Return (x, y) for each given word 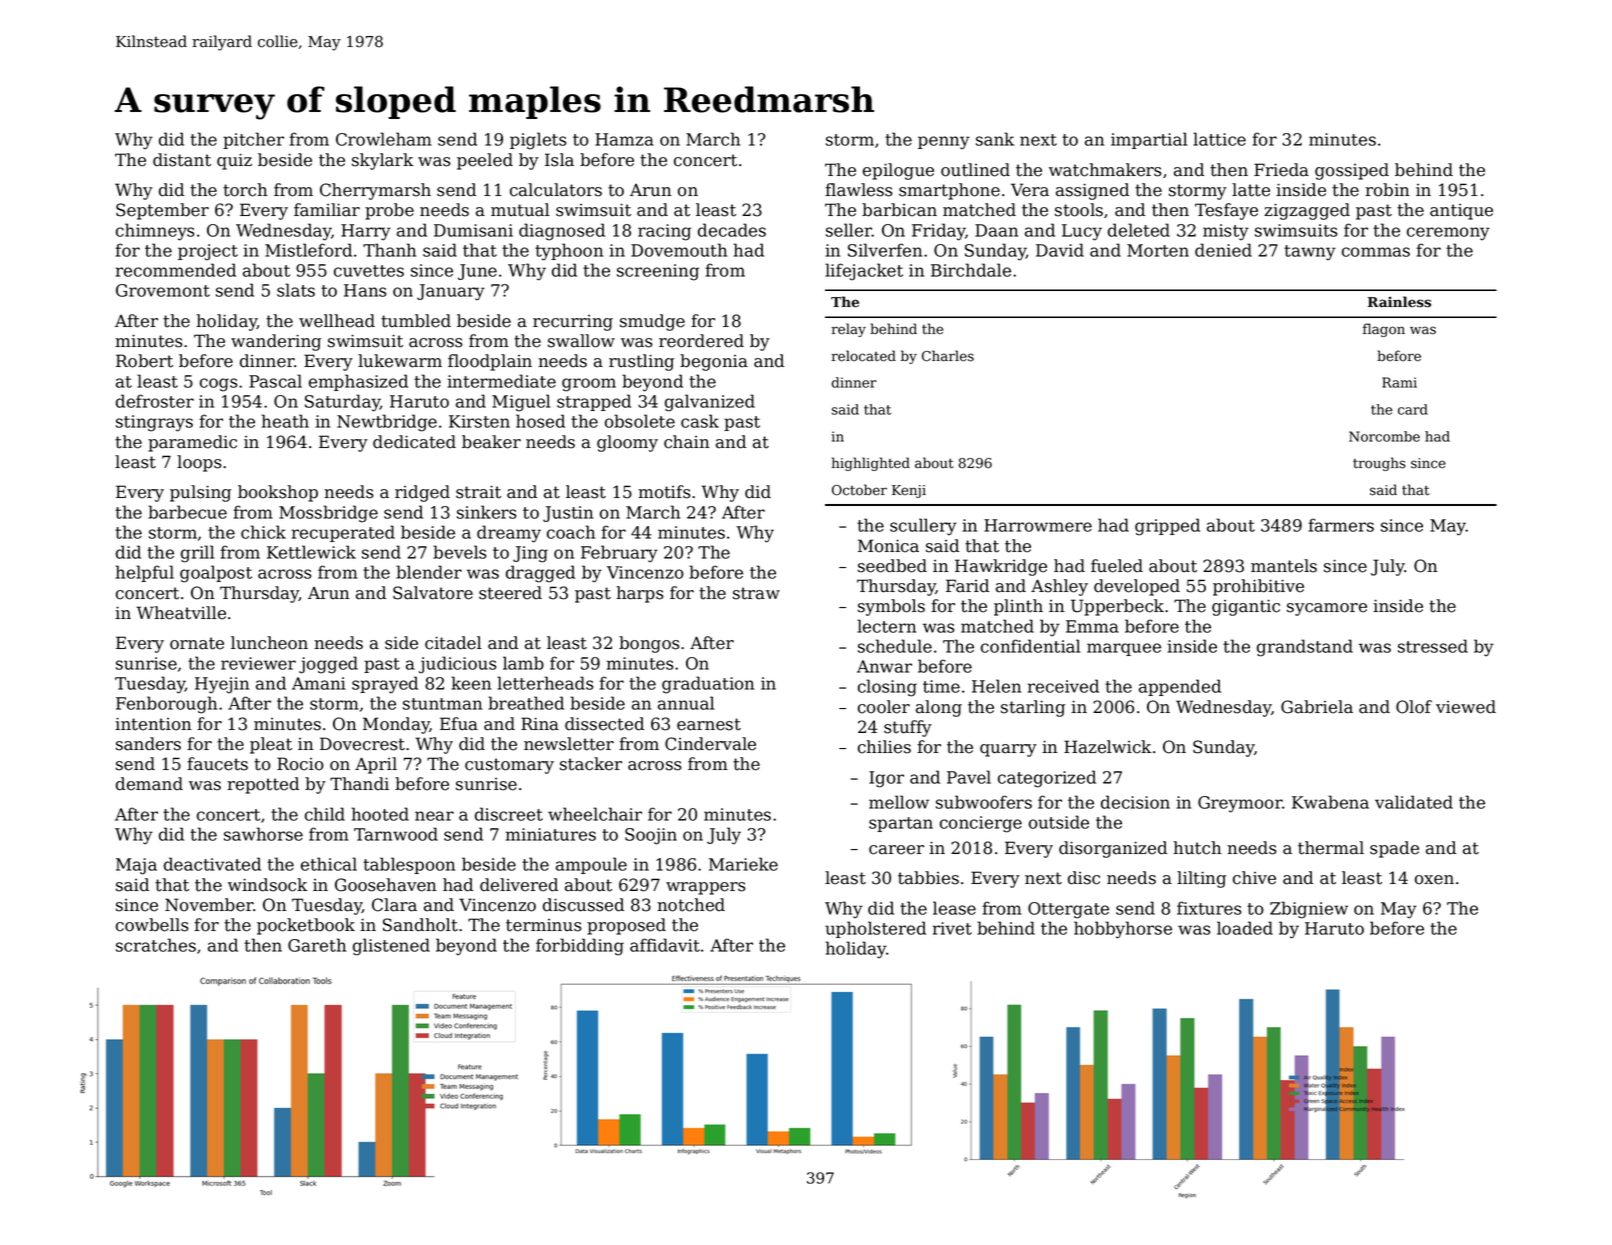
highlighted (871, 464)
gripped (1167, 527)
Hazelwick (1107, 747)
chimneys (155, 232)
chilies (884, 747)
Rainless (1399, 302)
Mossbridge (328, 514)
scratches (156, 945)
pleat (271, 745)
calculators (556, 190)
